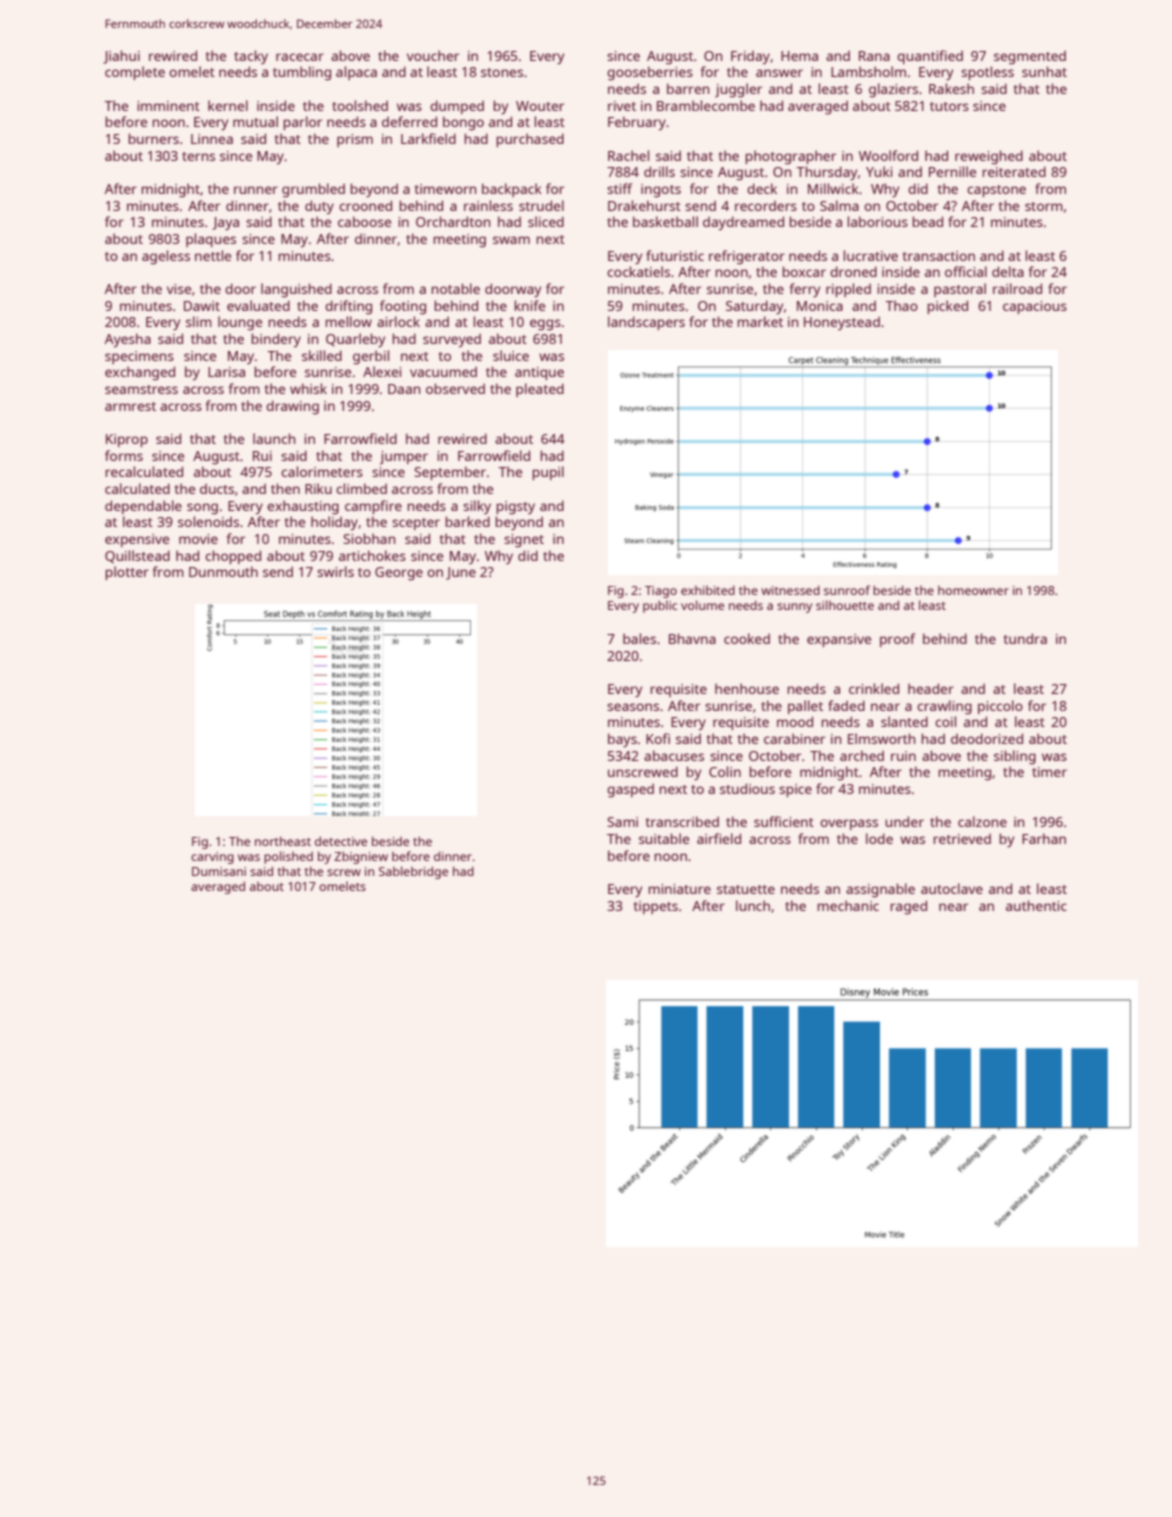  I want to click on carving, so click(212, 858).
